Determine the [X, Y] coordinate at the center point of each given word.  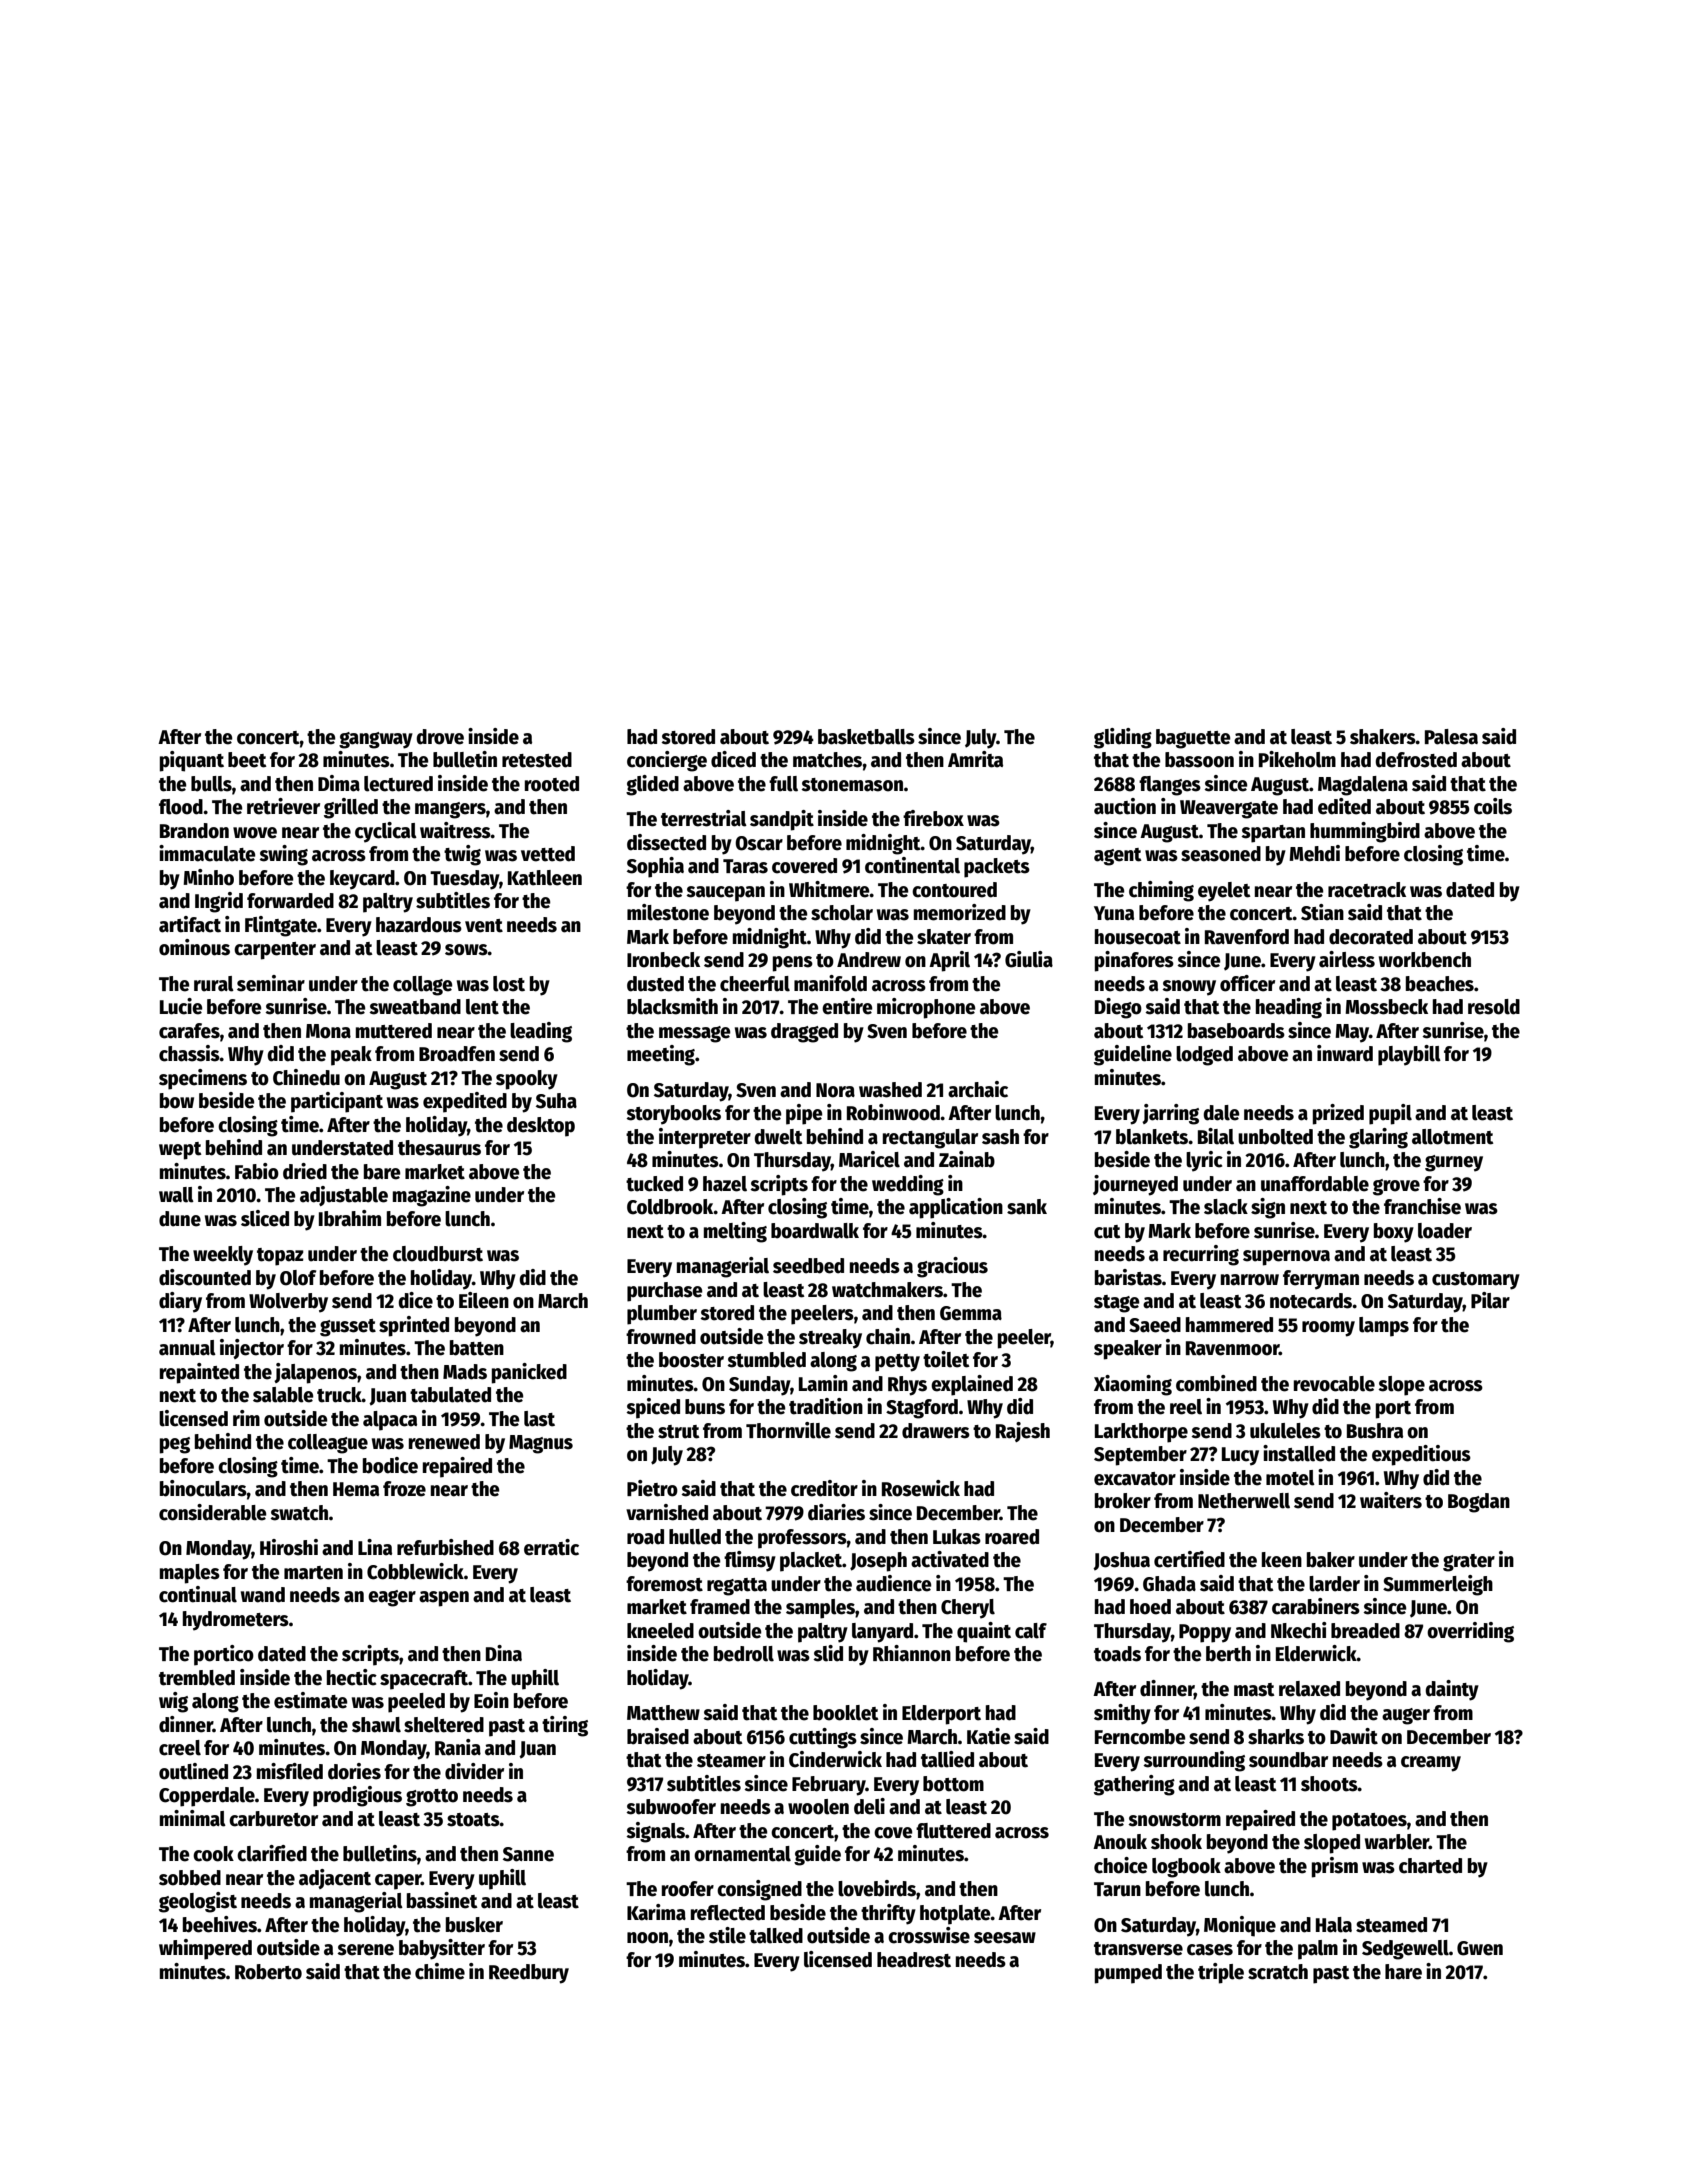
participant [337, 1102]
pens [793, 964]
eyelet [1224, 892]
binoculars [203, 1488]
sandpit [782, 820]
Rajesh [1023, 1432]
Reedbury [529, 1974]
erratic [551, 1547]
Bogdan [1479, 1503]
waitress [455, 830]
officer [1247, 983]
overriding [1470, 1632]
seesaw [1005, 1938]
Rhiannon [912, 1653]
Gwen [1480, 1948]
